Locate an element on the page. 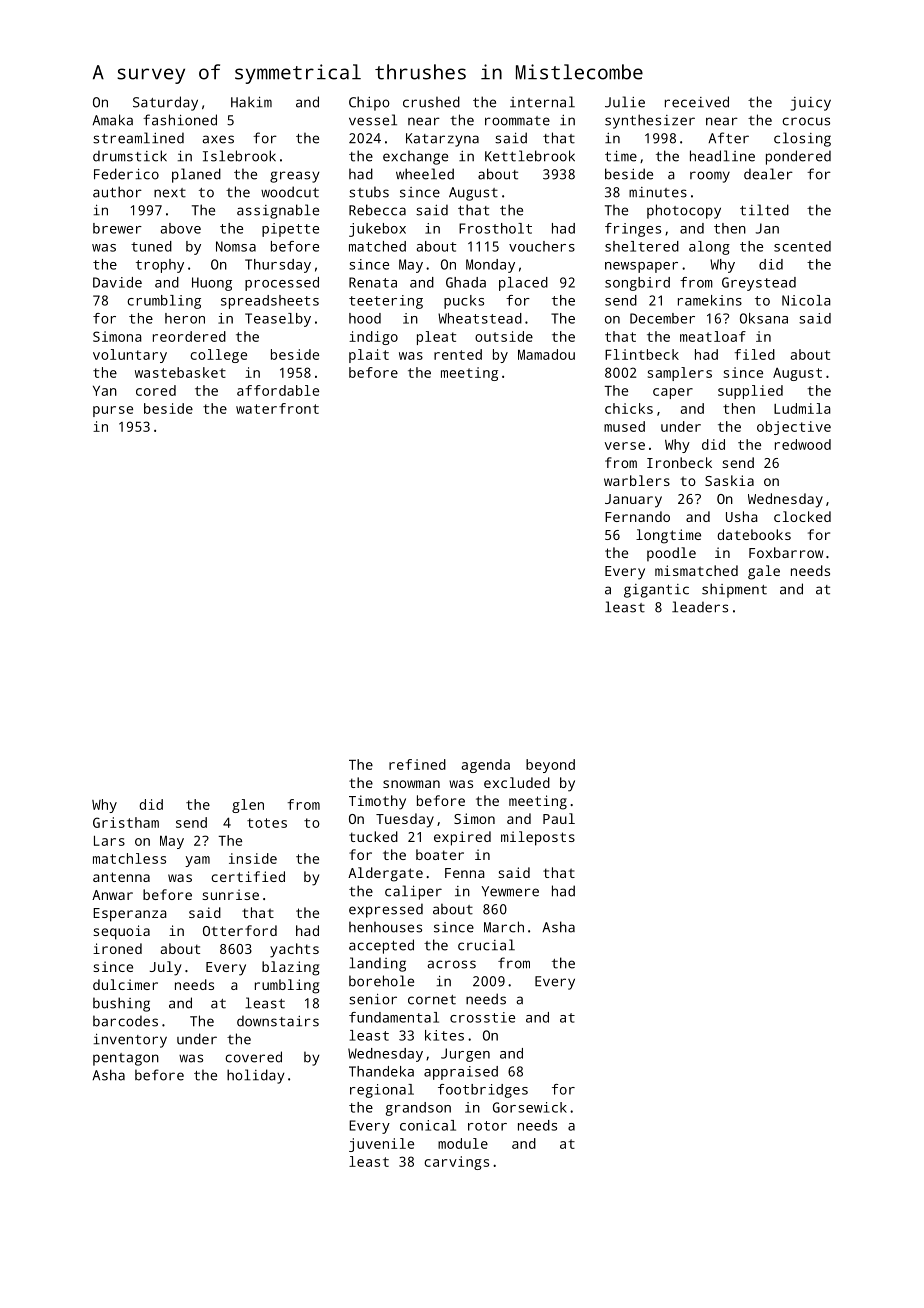  juvenile is located at coordinates (381, 1145).
